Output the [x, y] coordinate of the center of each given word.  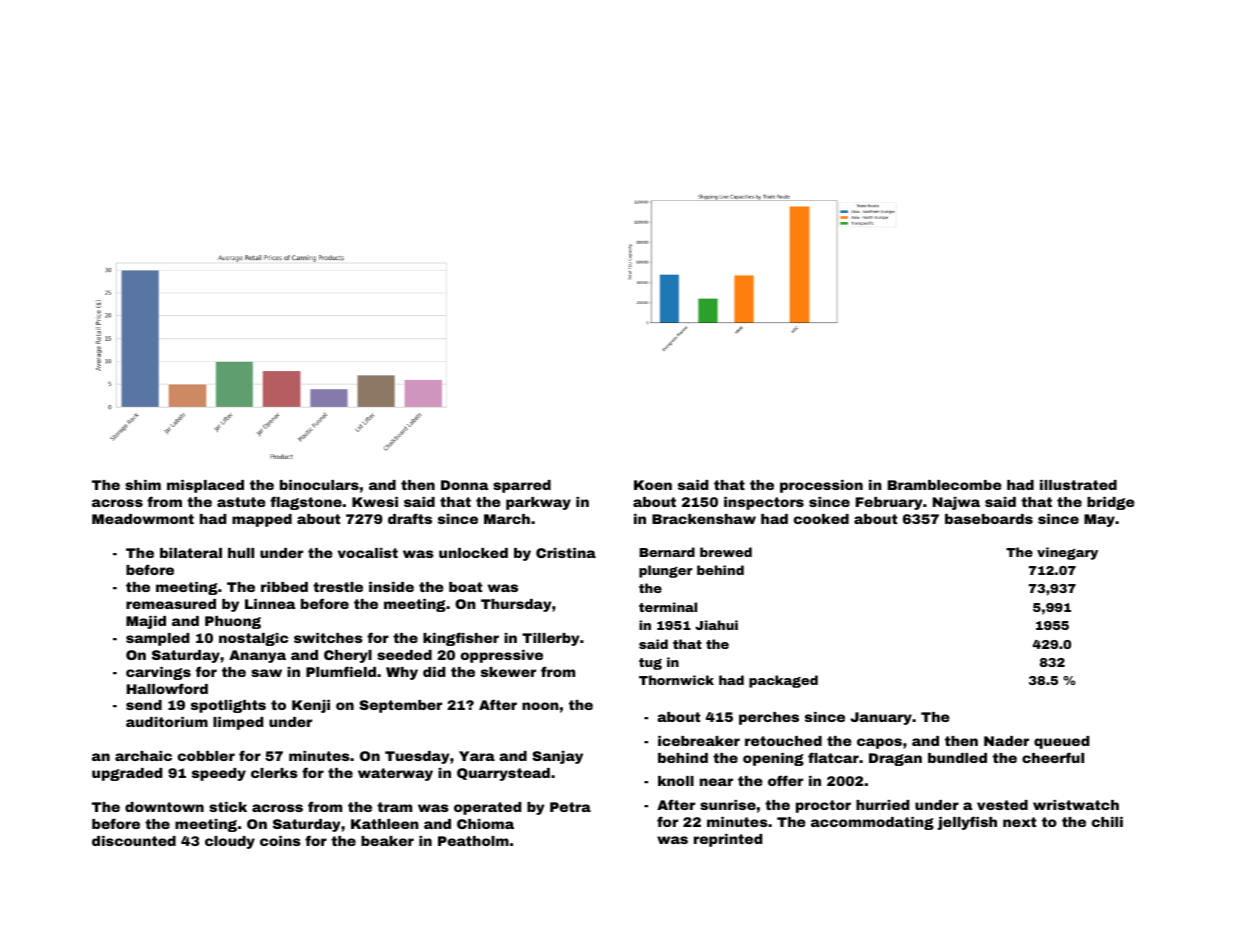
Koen [653, 485]
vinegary [1067, 553]
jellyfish [967, 823]
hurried [882, 805]
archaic [143, 756]
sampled [157, 639]
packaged [783, 681]
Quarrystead [503, 774]
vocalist [368, 553]
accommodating [872, 823]
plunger [665, 571]
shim [143, 485]
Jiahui [716, 625]
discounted [134, 841]
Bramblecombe [945, 485]
